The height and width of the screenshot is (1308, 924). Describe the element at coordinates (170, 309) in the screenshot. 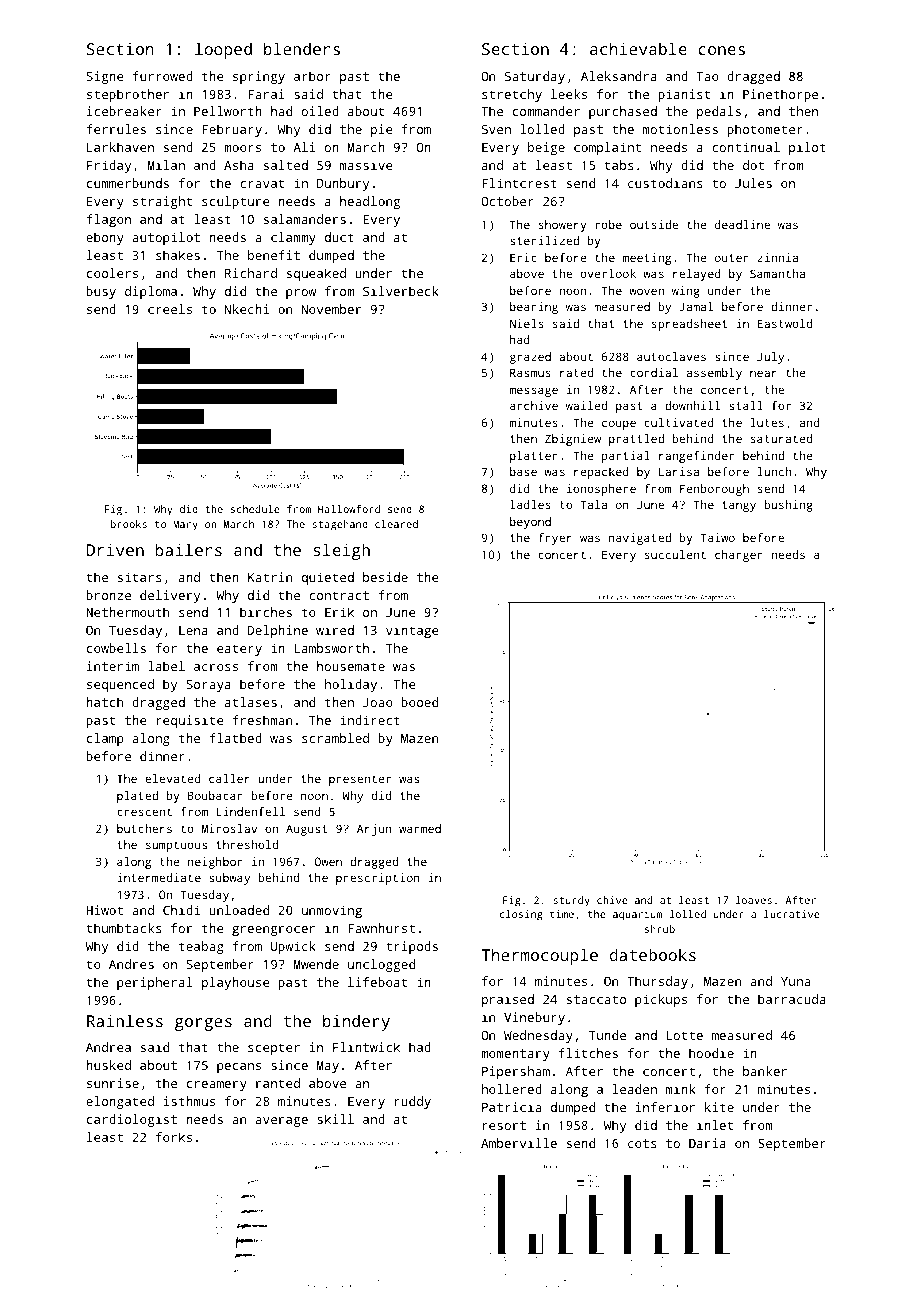

I see `creels` at that location.
